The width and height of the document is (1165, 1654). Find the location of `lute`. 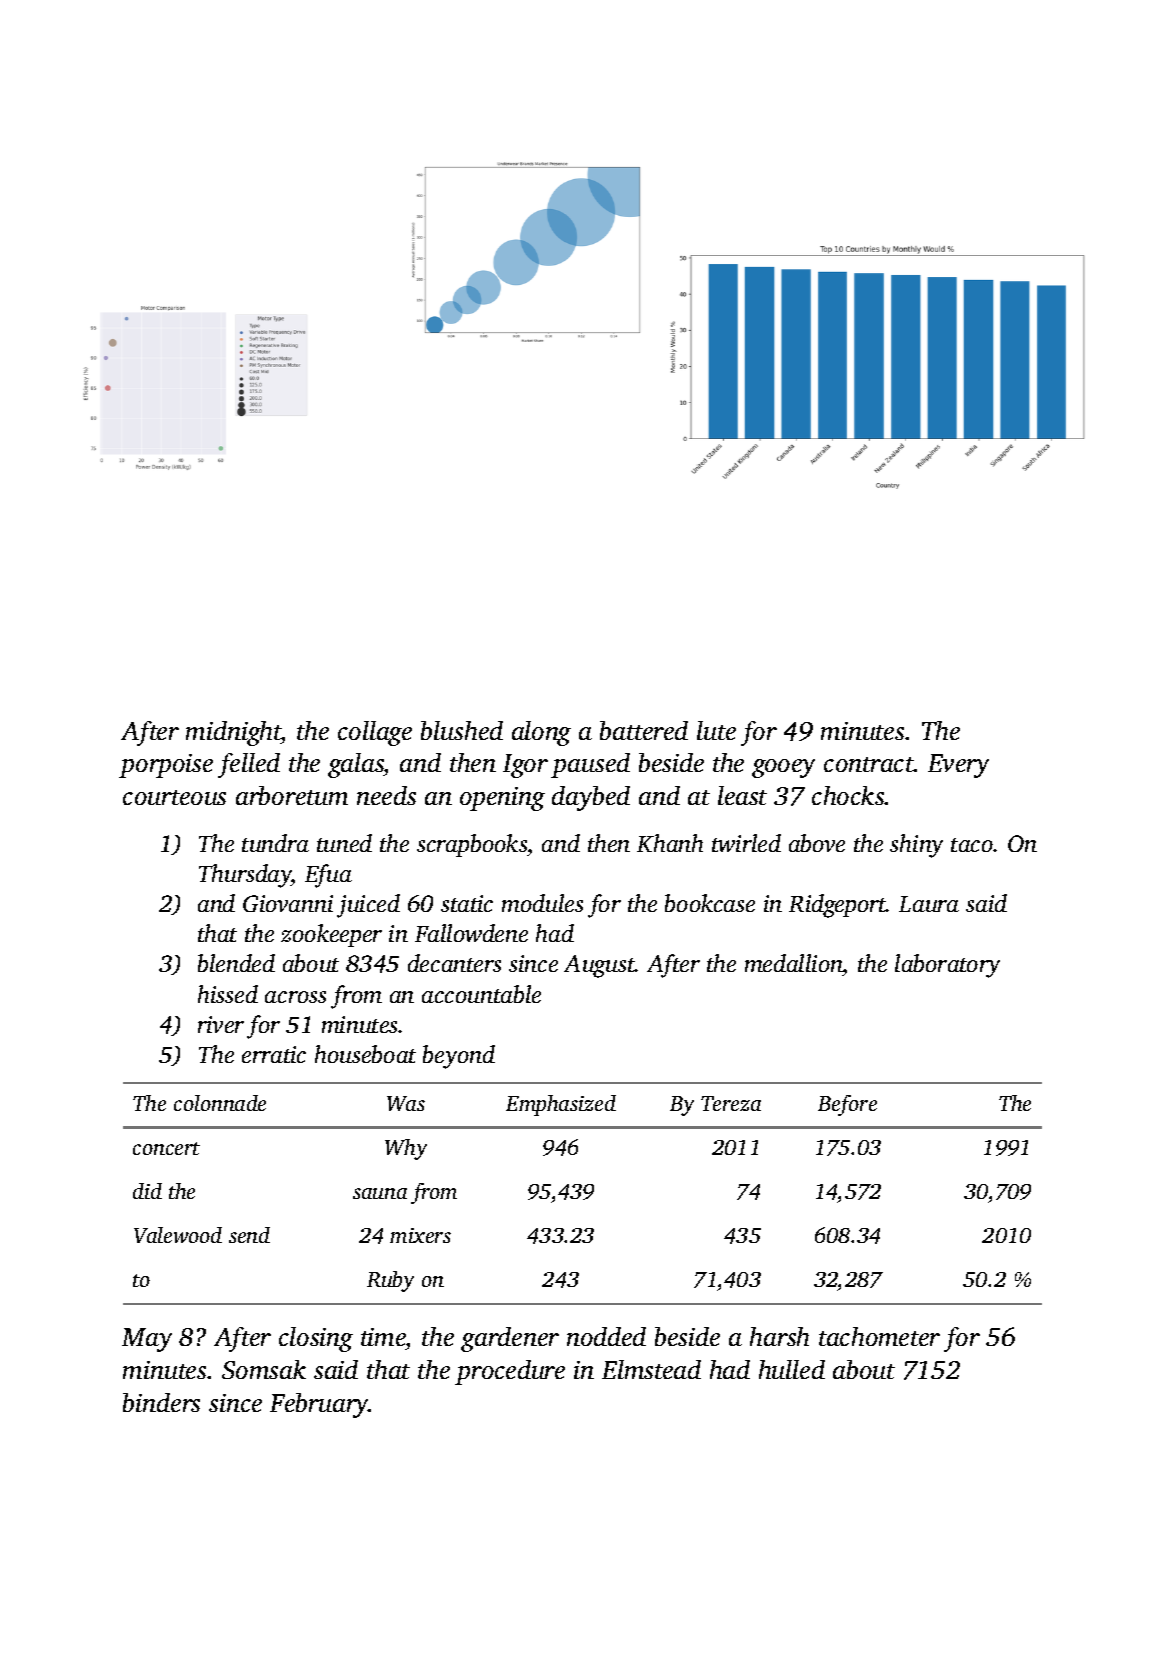

lute is located at coordinates (716, 730).
